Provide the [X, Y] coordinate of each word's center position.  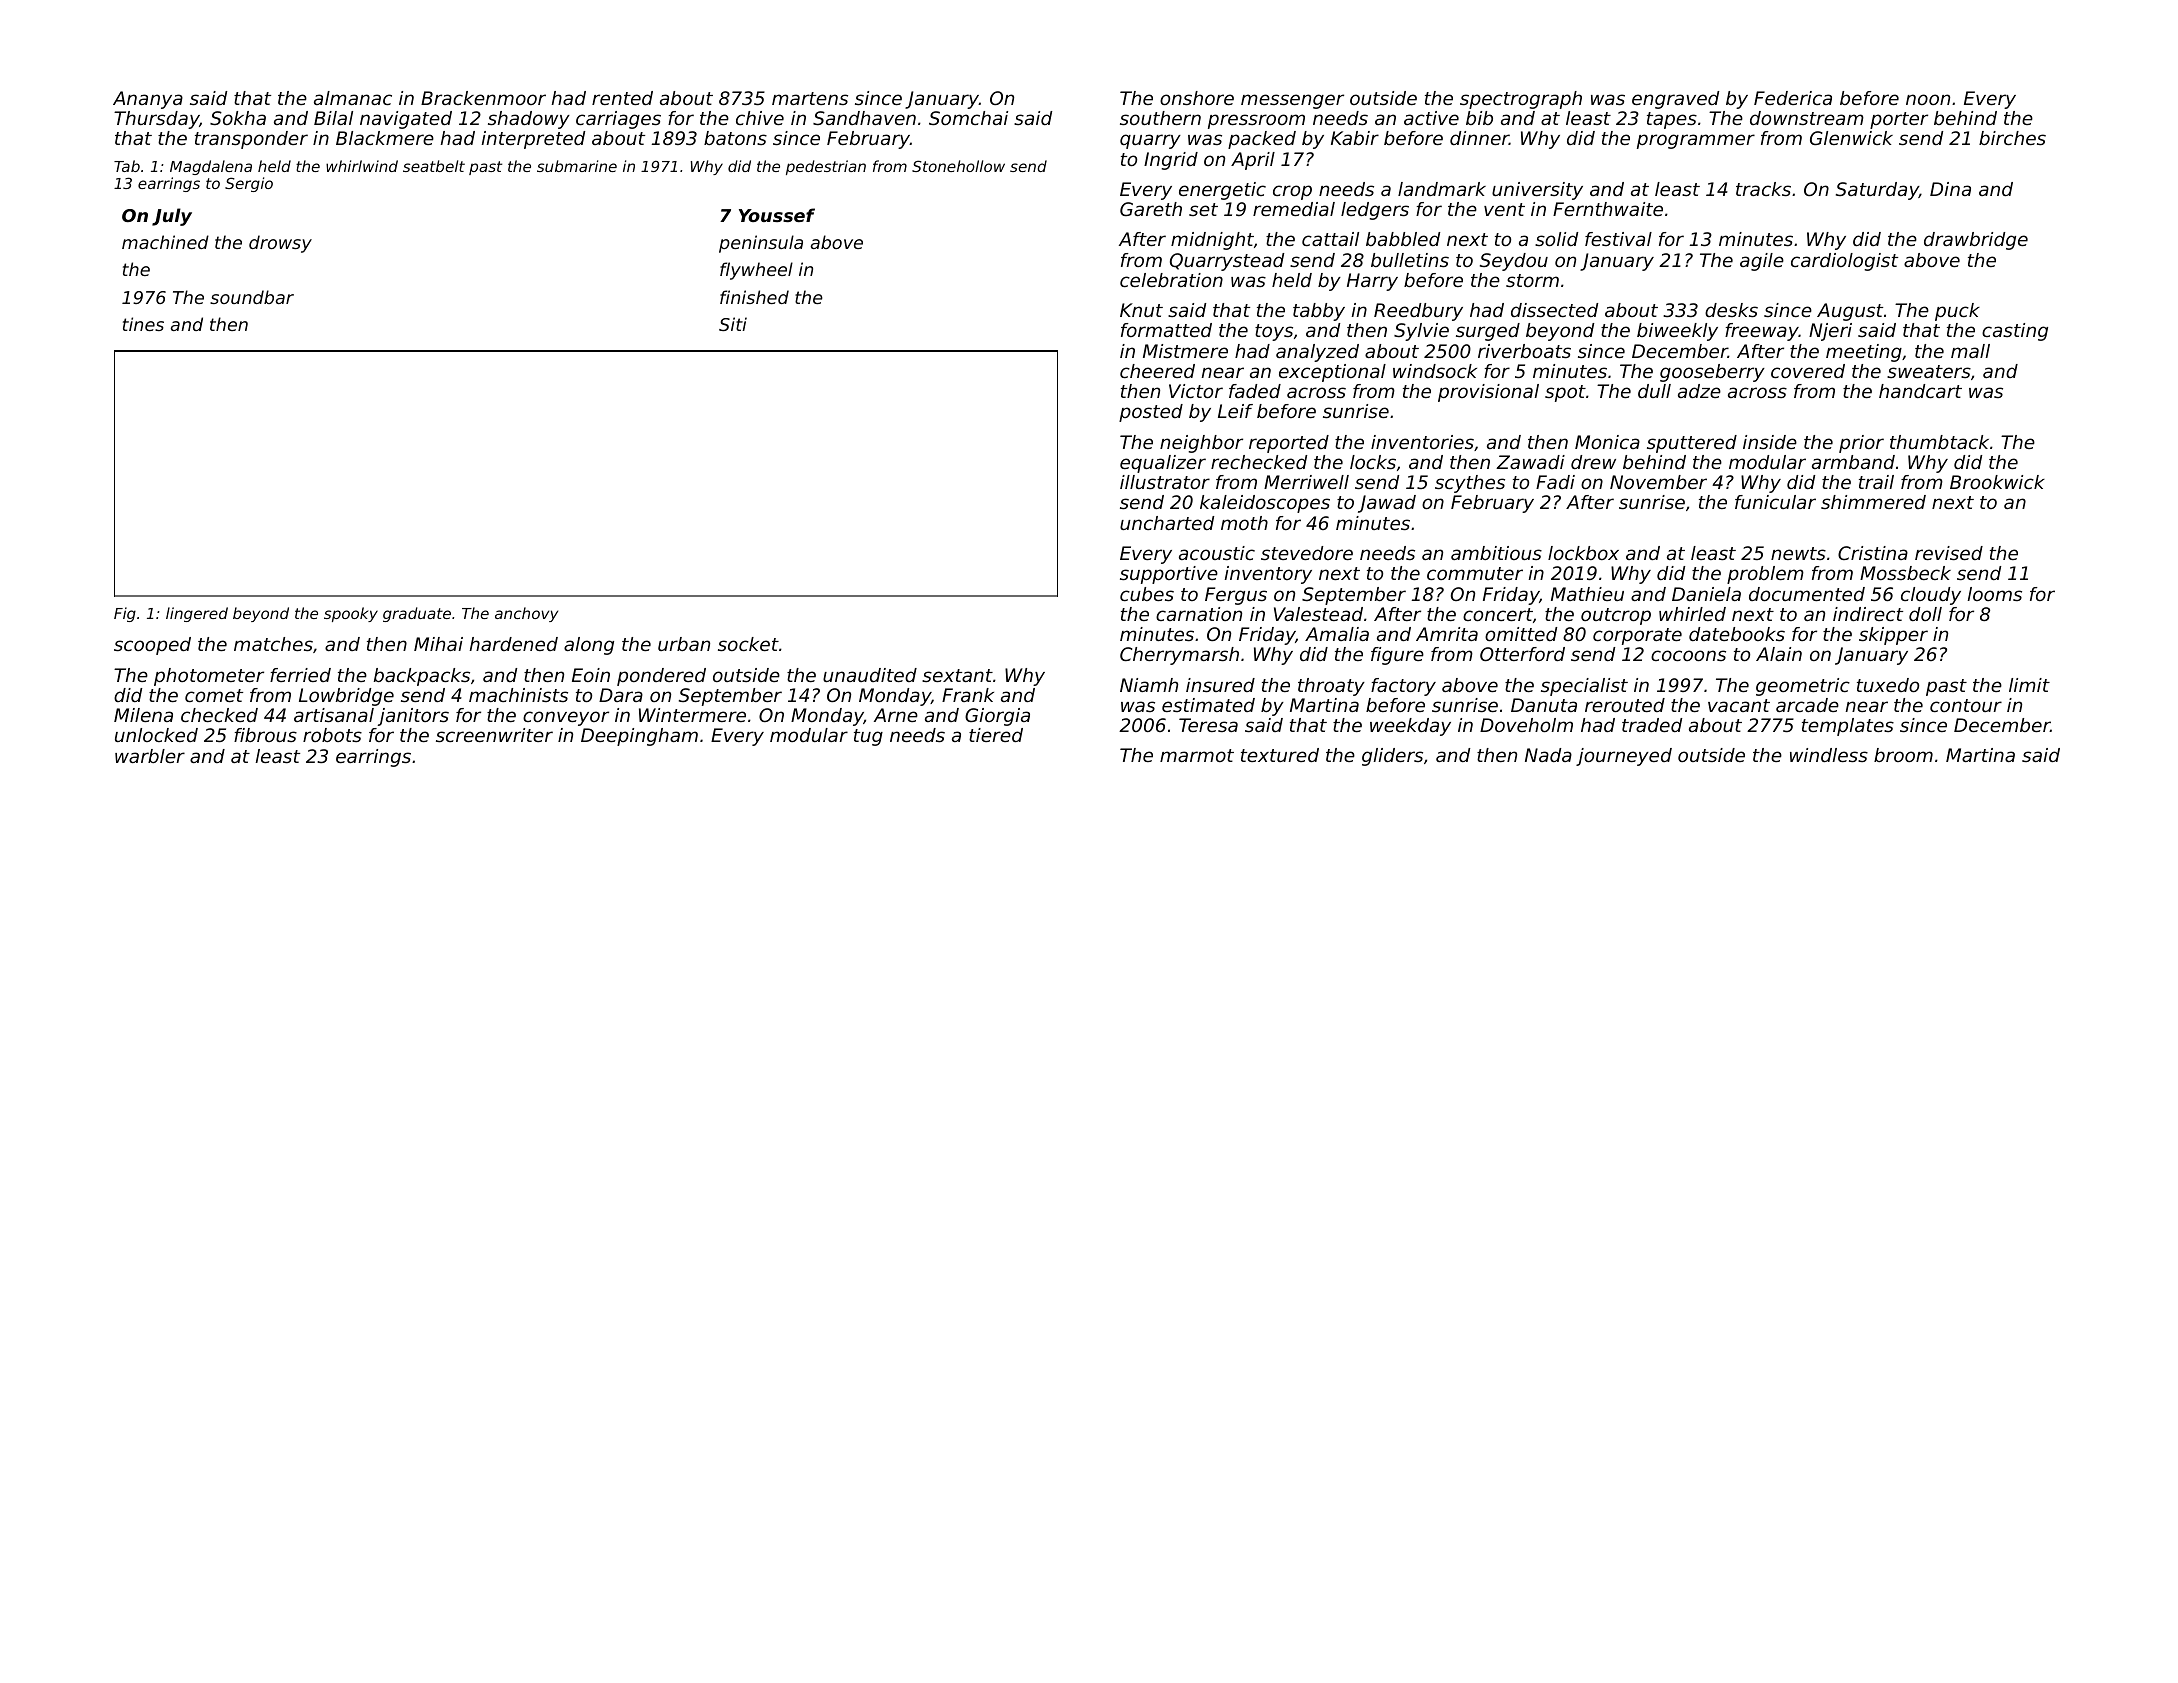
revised [1949, 553]
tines [143, 324]
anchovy [526, 614]
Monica [1607, 442]
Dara [621, 695]
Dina [1950, 189]
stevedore [1307, 553]
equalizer [1163, 464]
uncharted [1167, 523]
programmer [1696, 141]
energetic [1222, 191]
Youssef [777, 215]
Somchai [968, 118]
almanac [353, 98]
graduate [417, 614]
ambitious [1496, 553]
